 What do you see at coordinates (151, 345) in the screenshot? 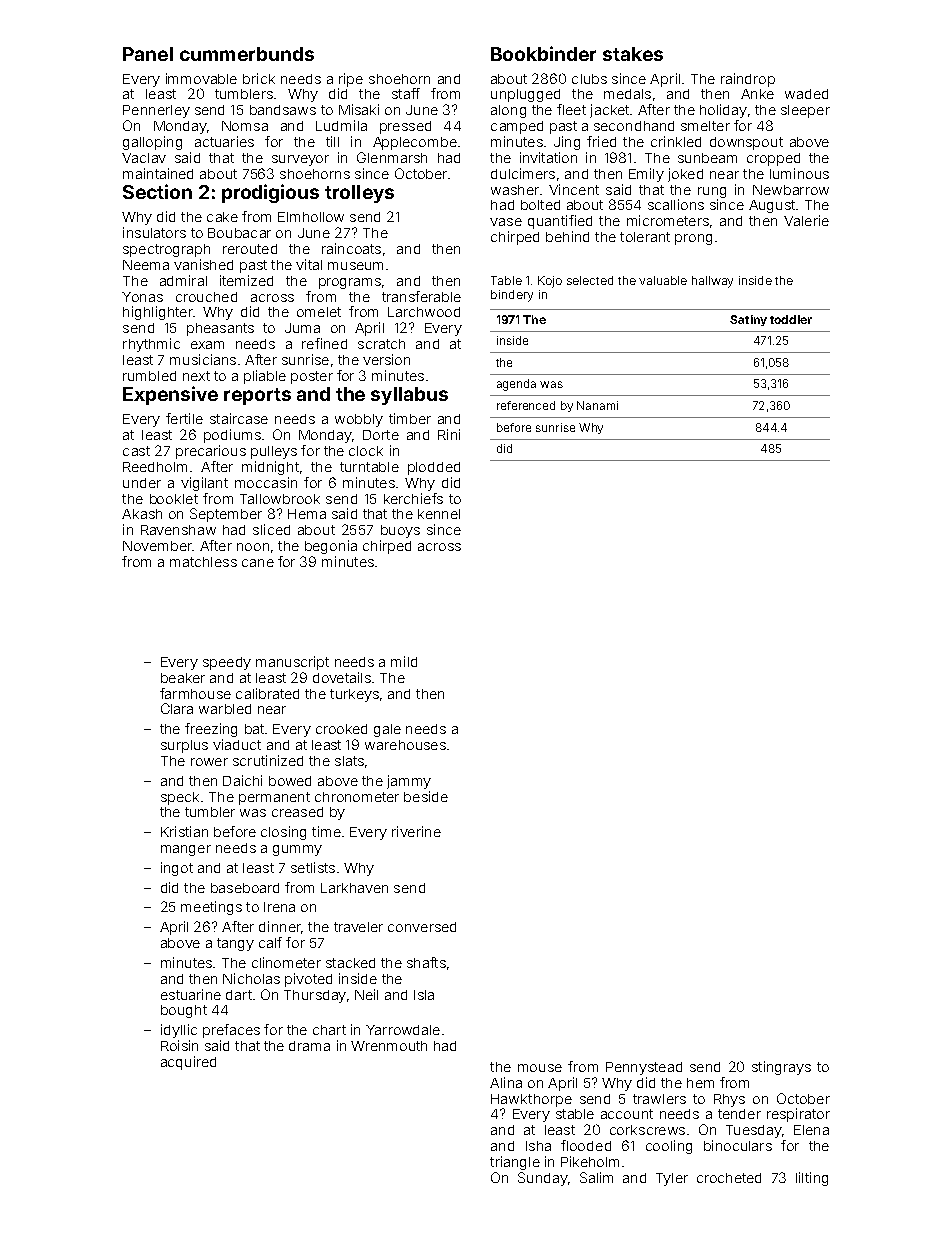
I see `rhythmic` at bounding box center [151, 345].
